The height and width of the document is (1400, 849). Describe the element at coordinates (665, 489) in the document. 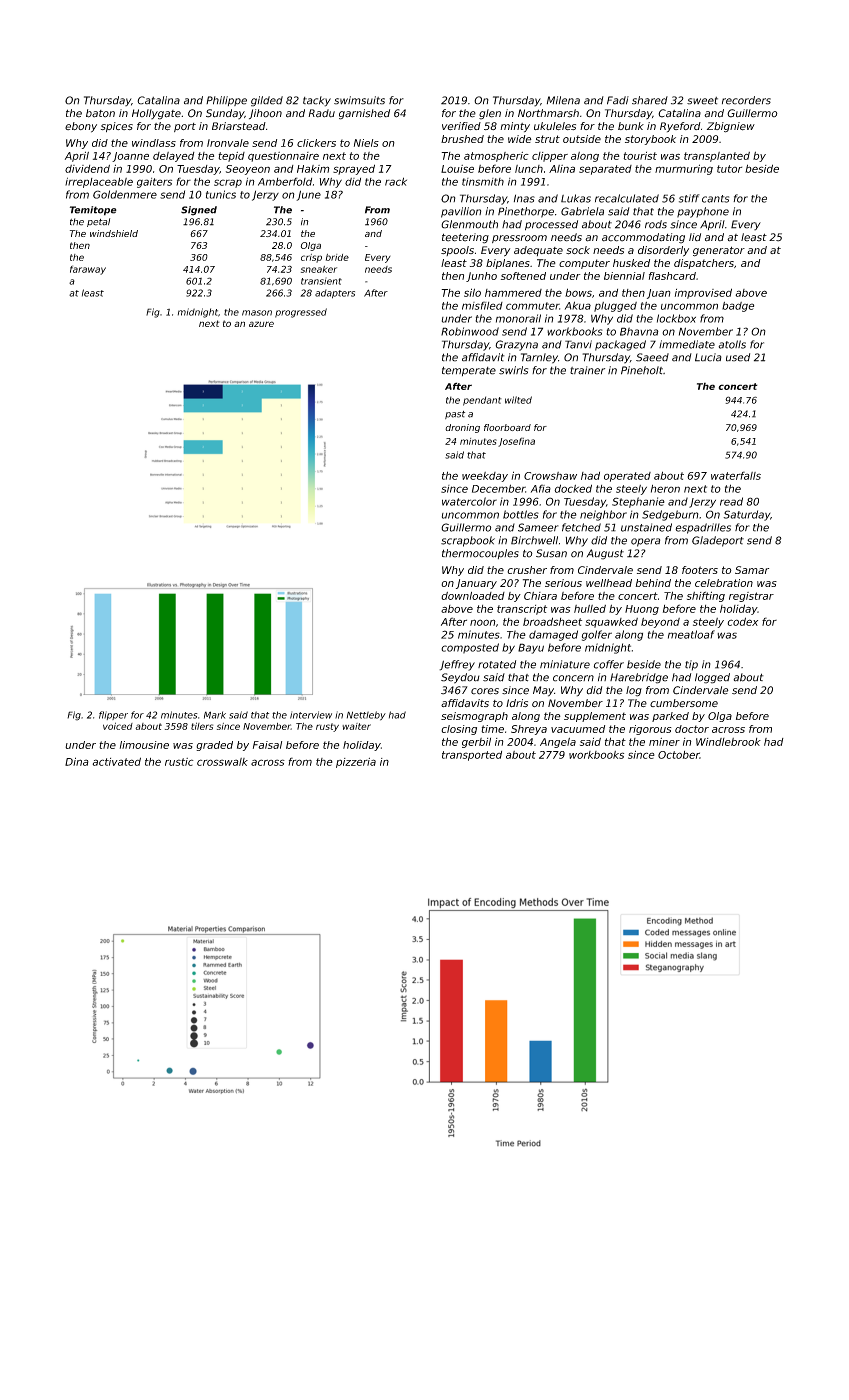

I see `heron` at that location.
